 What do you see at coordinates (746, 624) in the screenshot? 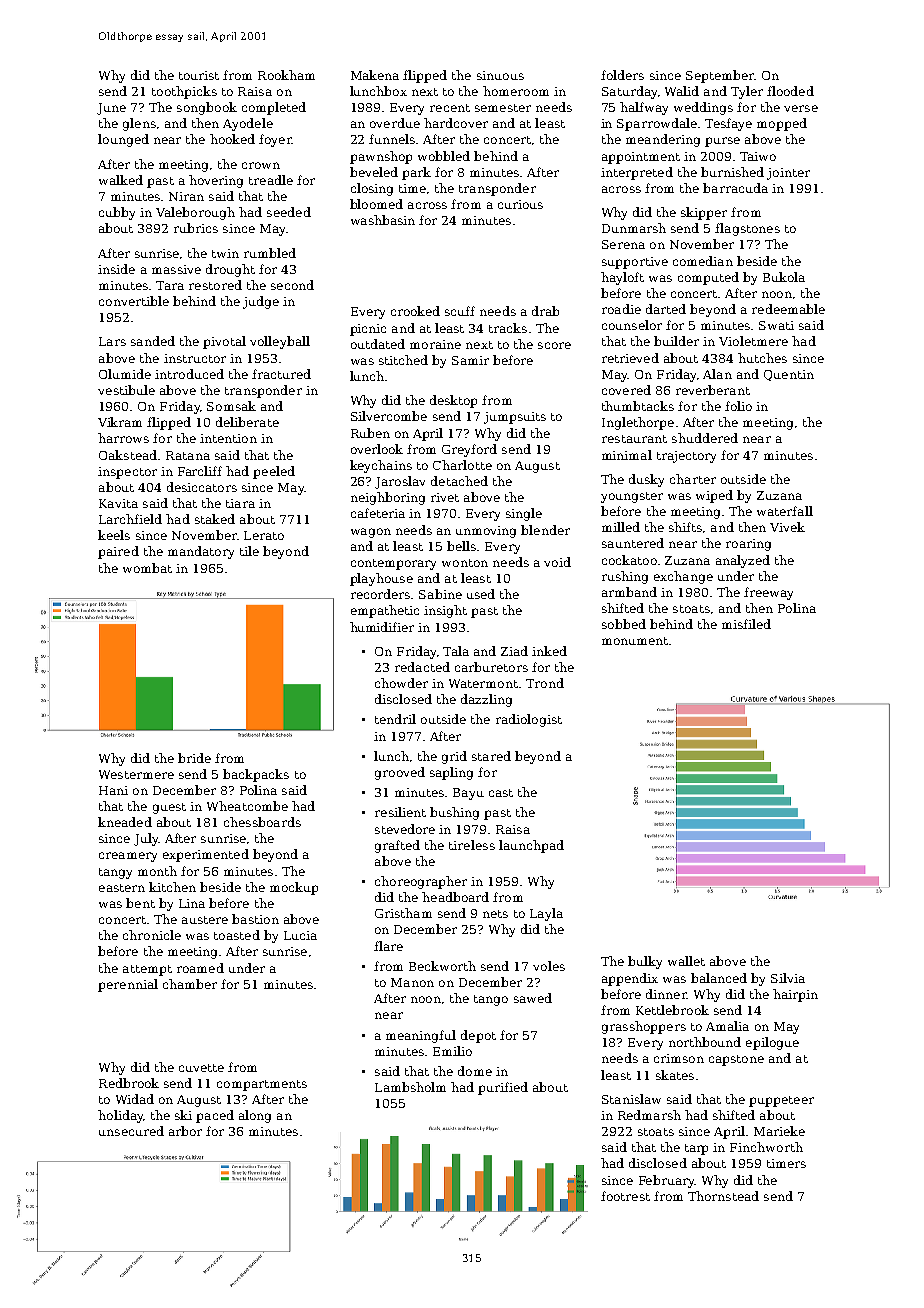
I see `misfiled` at bounding box center [746, 624].
